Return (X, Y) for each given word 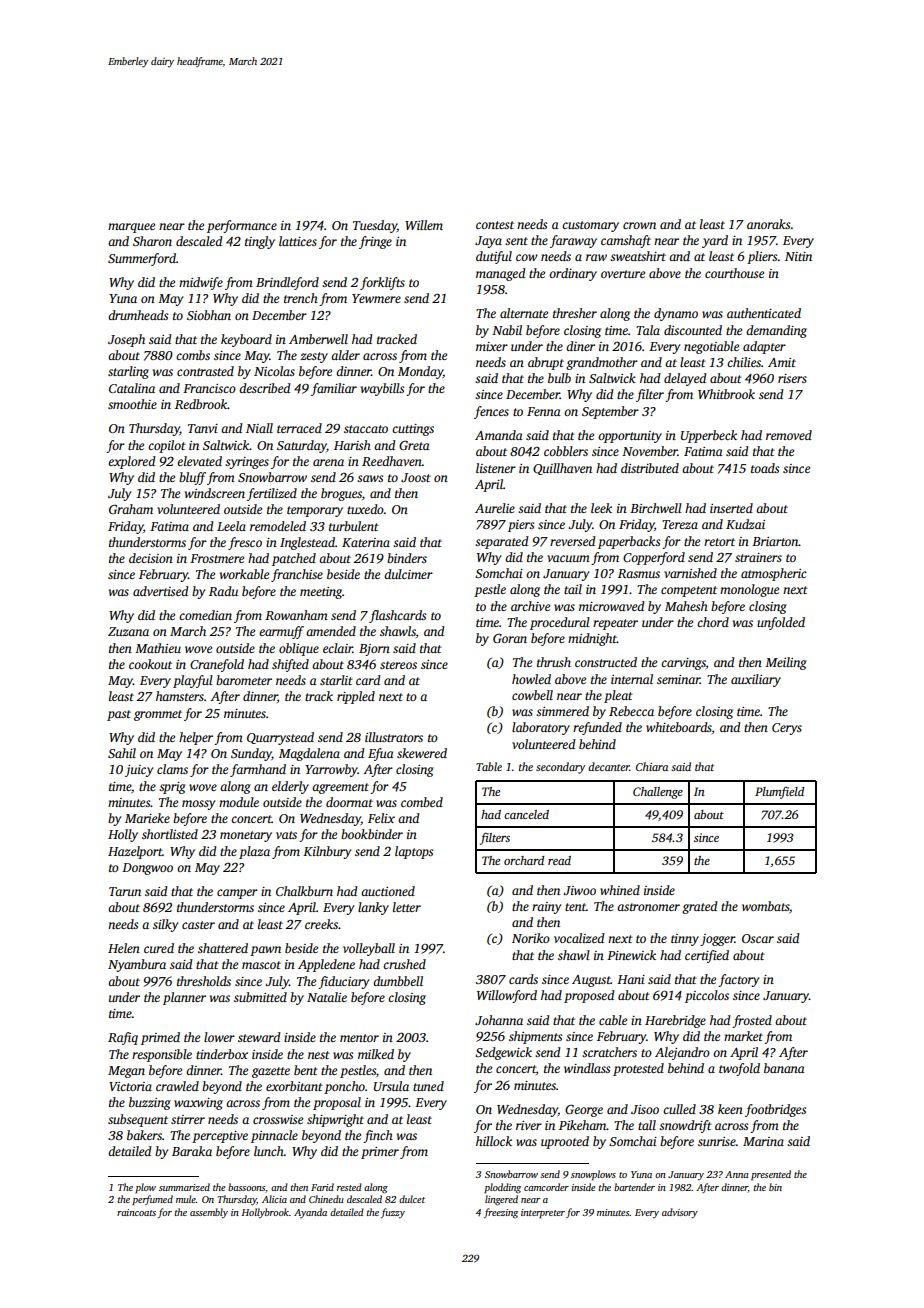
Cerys (787, 729)
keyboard (246, 340)
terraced (299, 428)
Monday (420, 372)
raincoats (136, 1212)
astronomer (648, 907)
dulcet (412, 1199)
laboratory (541, 728)
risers (792, 378)
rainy (546, 908)
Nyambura (137, 965)
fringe (375, 242)
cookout (150, 664)
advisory (680, 1213)
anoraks (768, 224)
